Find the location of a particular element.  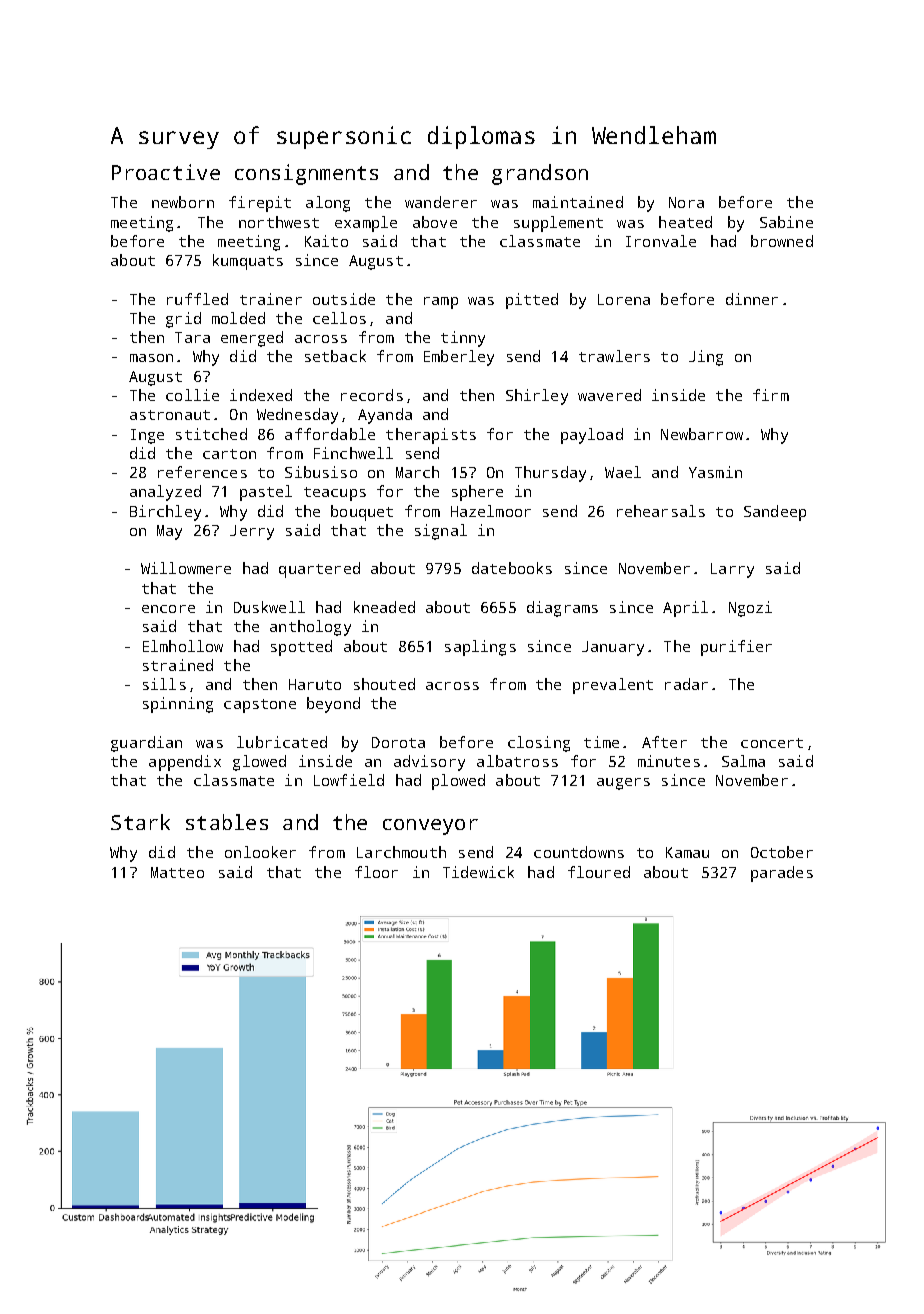

onlooker is located at coordinates (260, 852).
